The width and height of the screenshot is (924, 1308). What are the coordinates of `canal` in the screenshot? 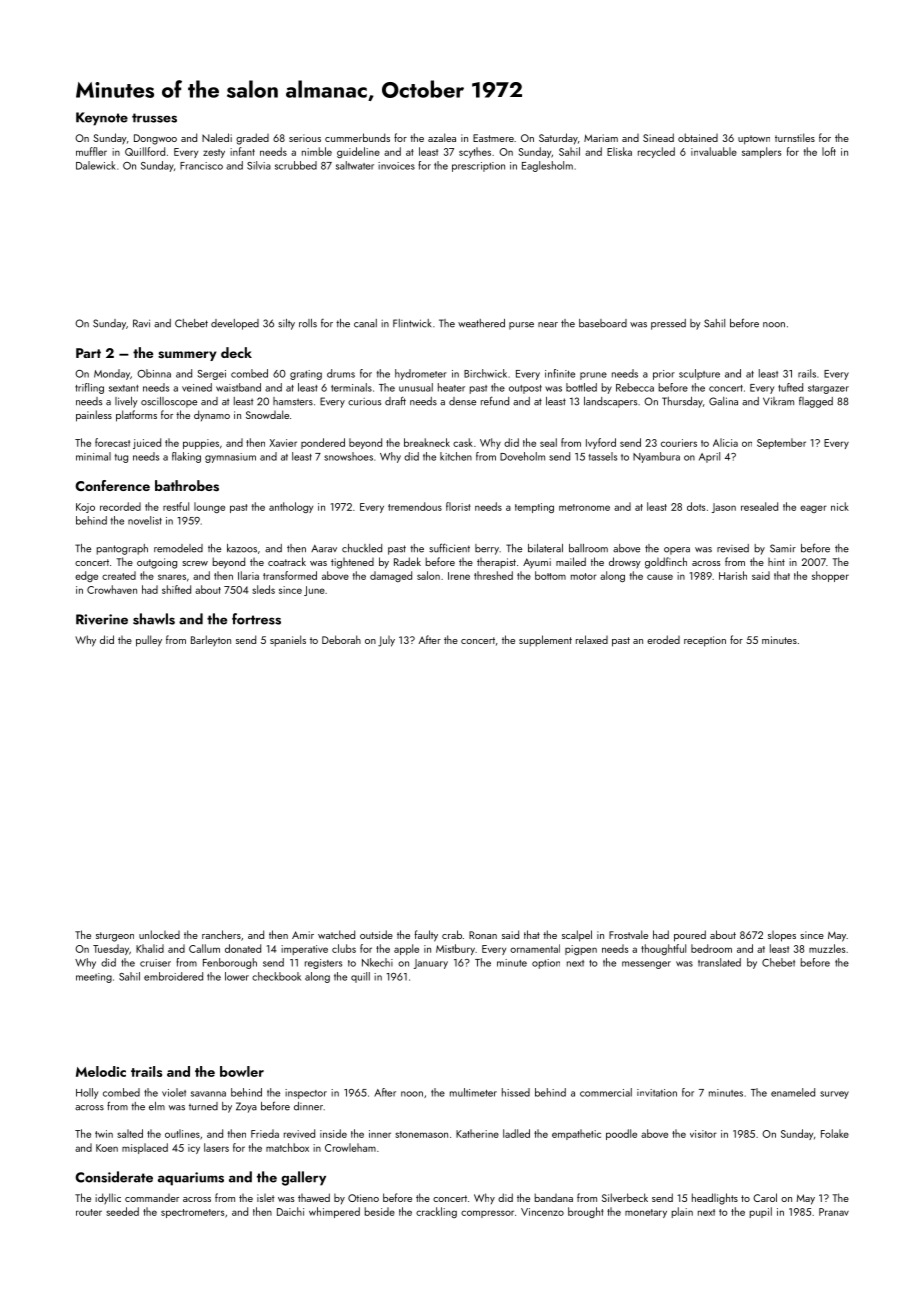 It's located at (365, 323).
